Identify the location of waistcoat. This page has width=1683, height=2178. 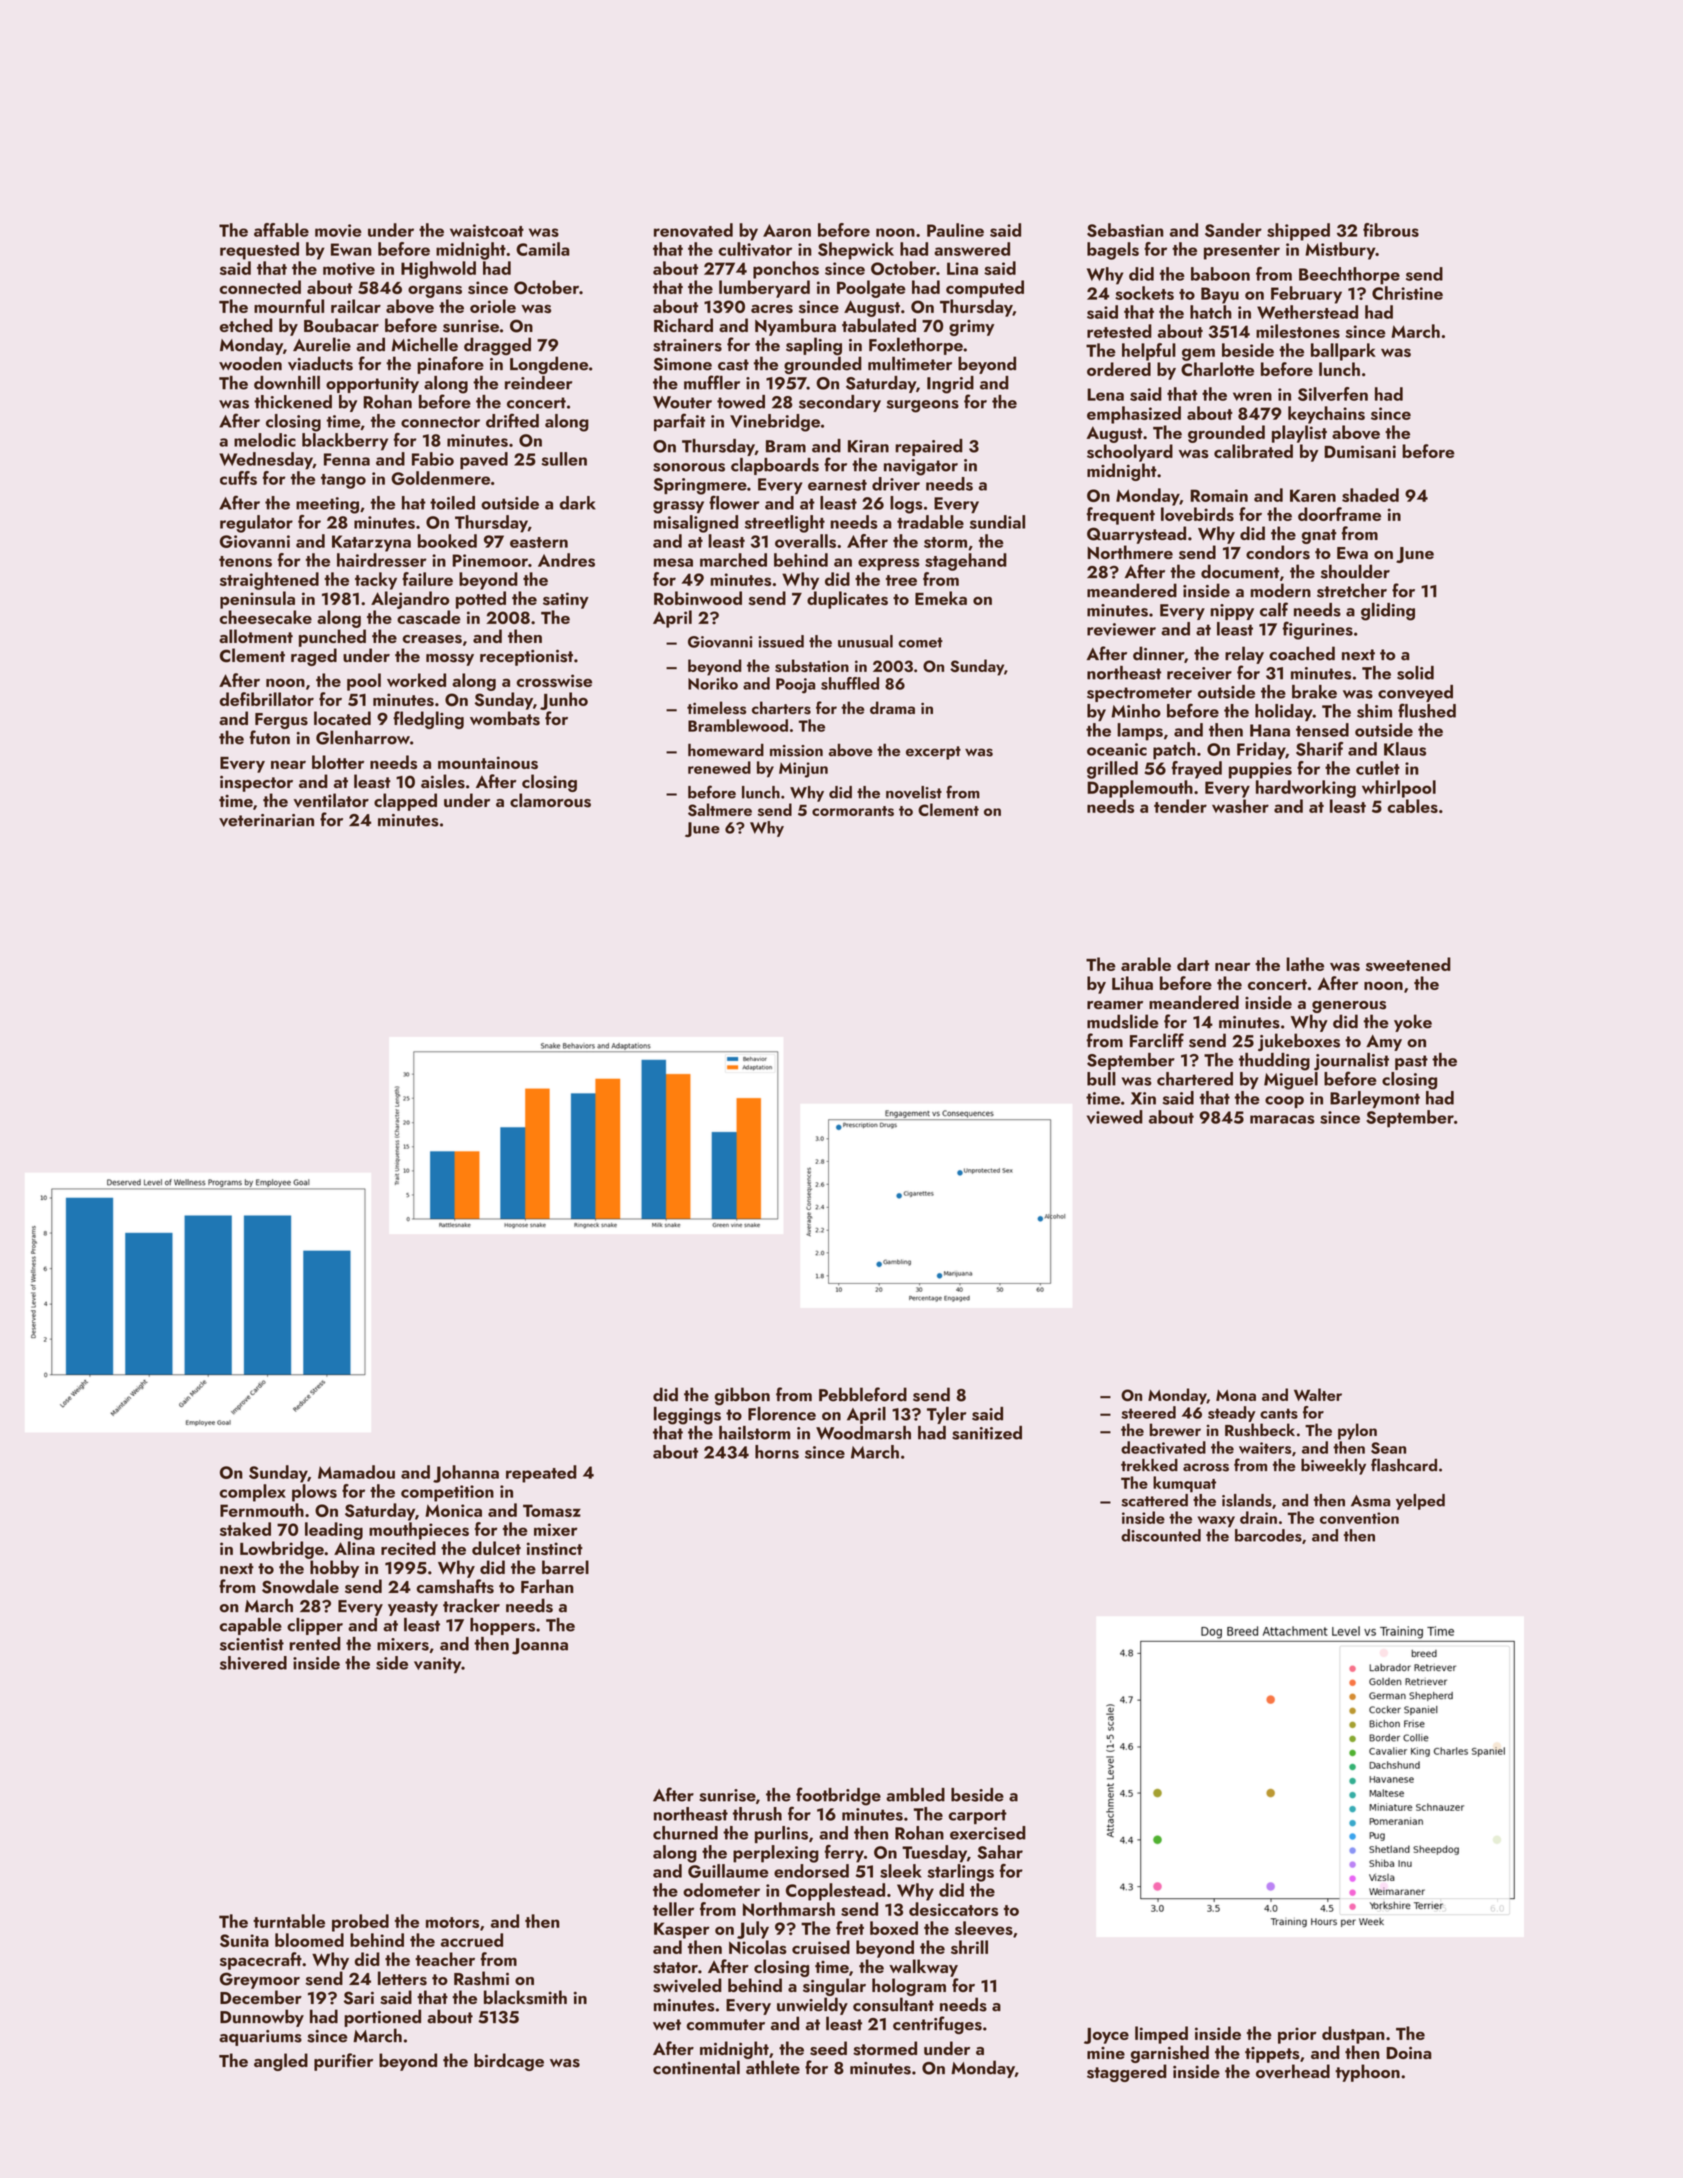
(487, 230).
